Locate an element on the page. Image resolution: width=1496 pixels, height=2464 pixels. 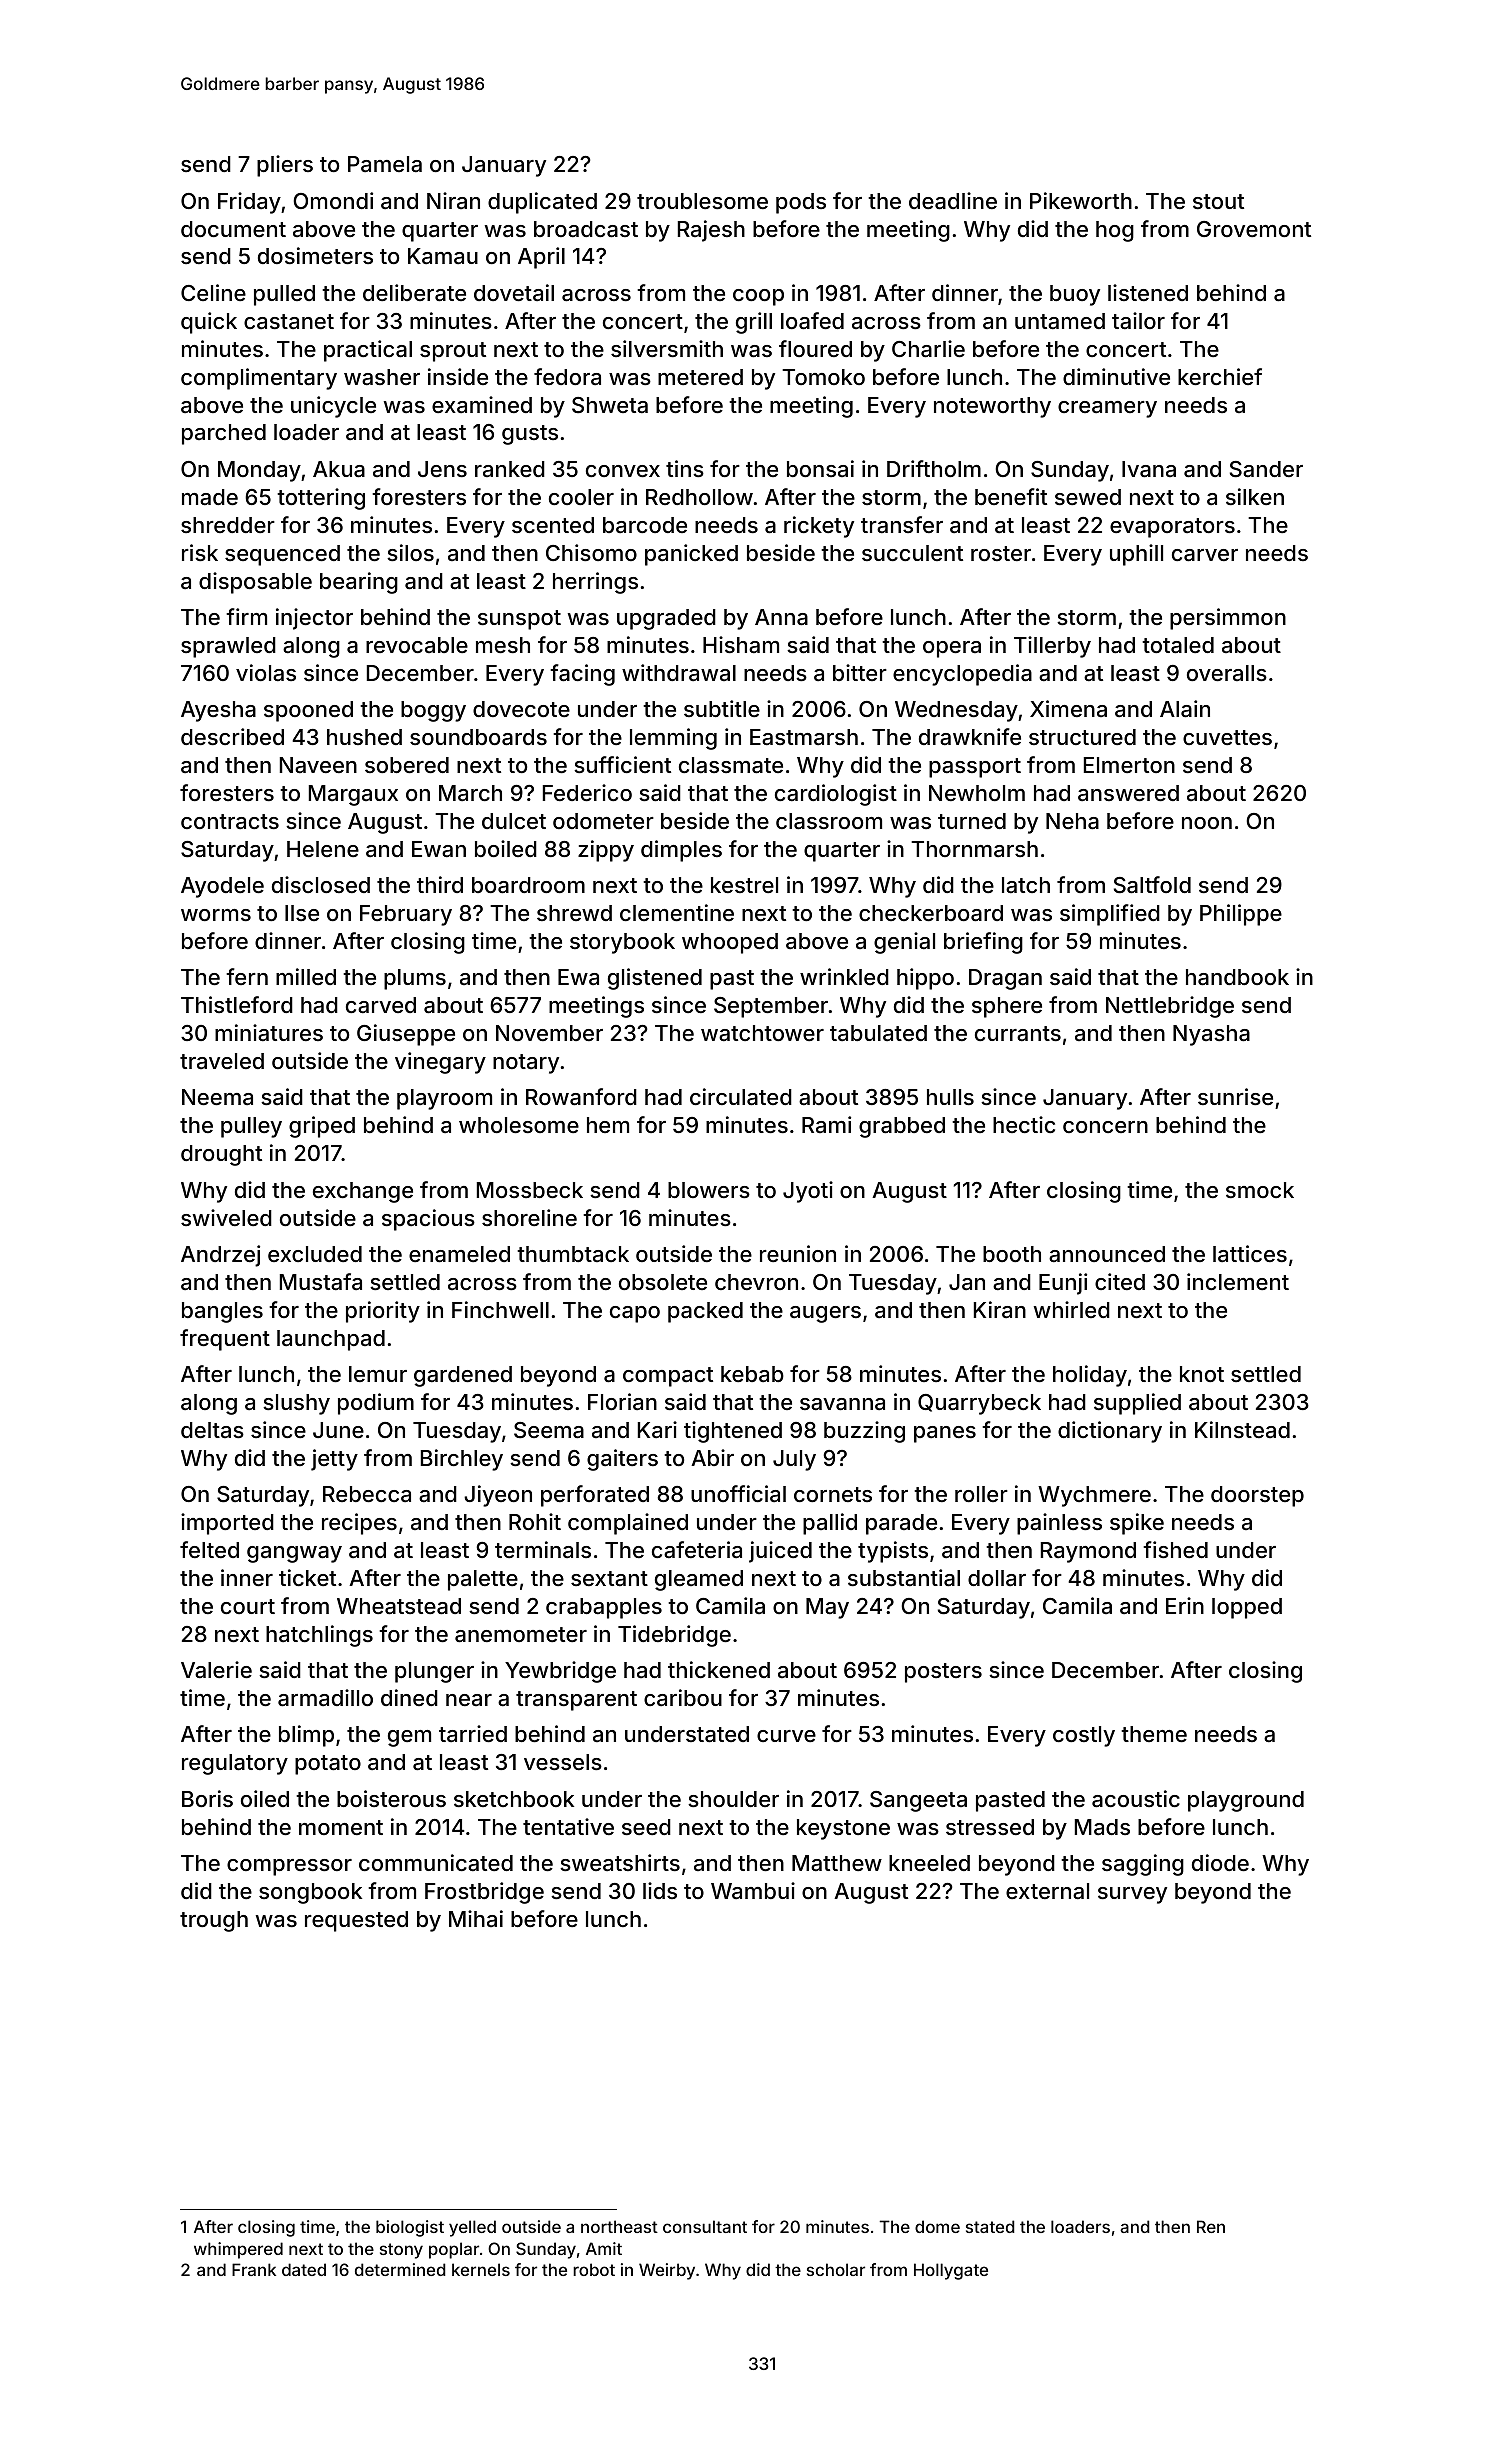
biologist is located at coordinates (410, 2228).
